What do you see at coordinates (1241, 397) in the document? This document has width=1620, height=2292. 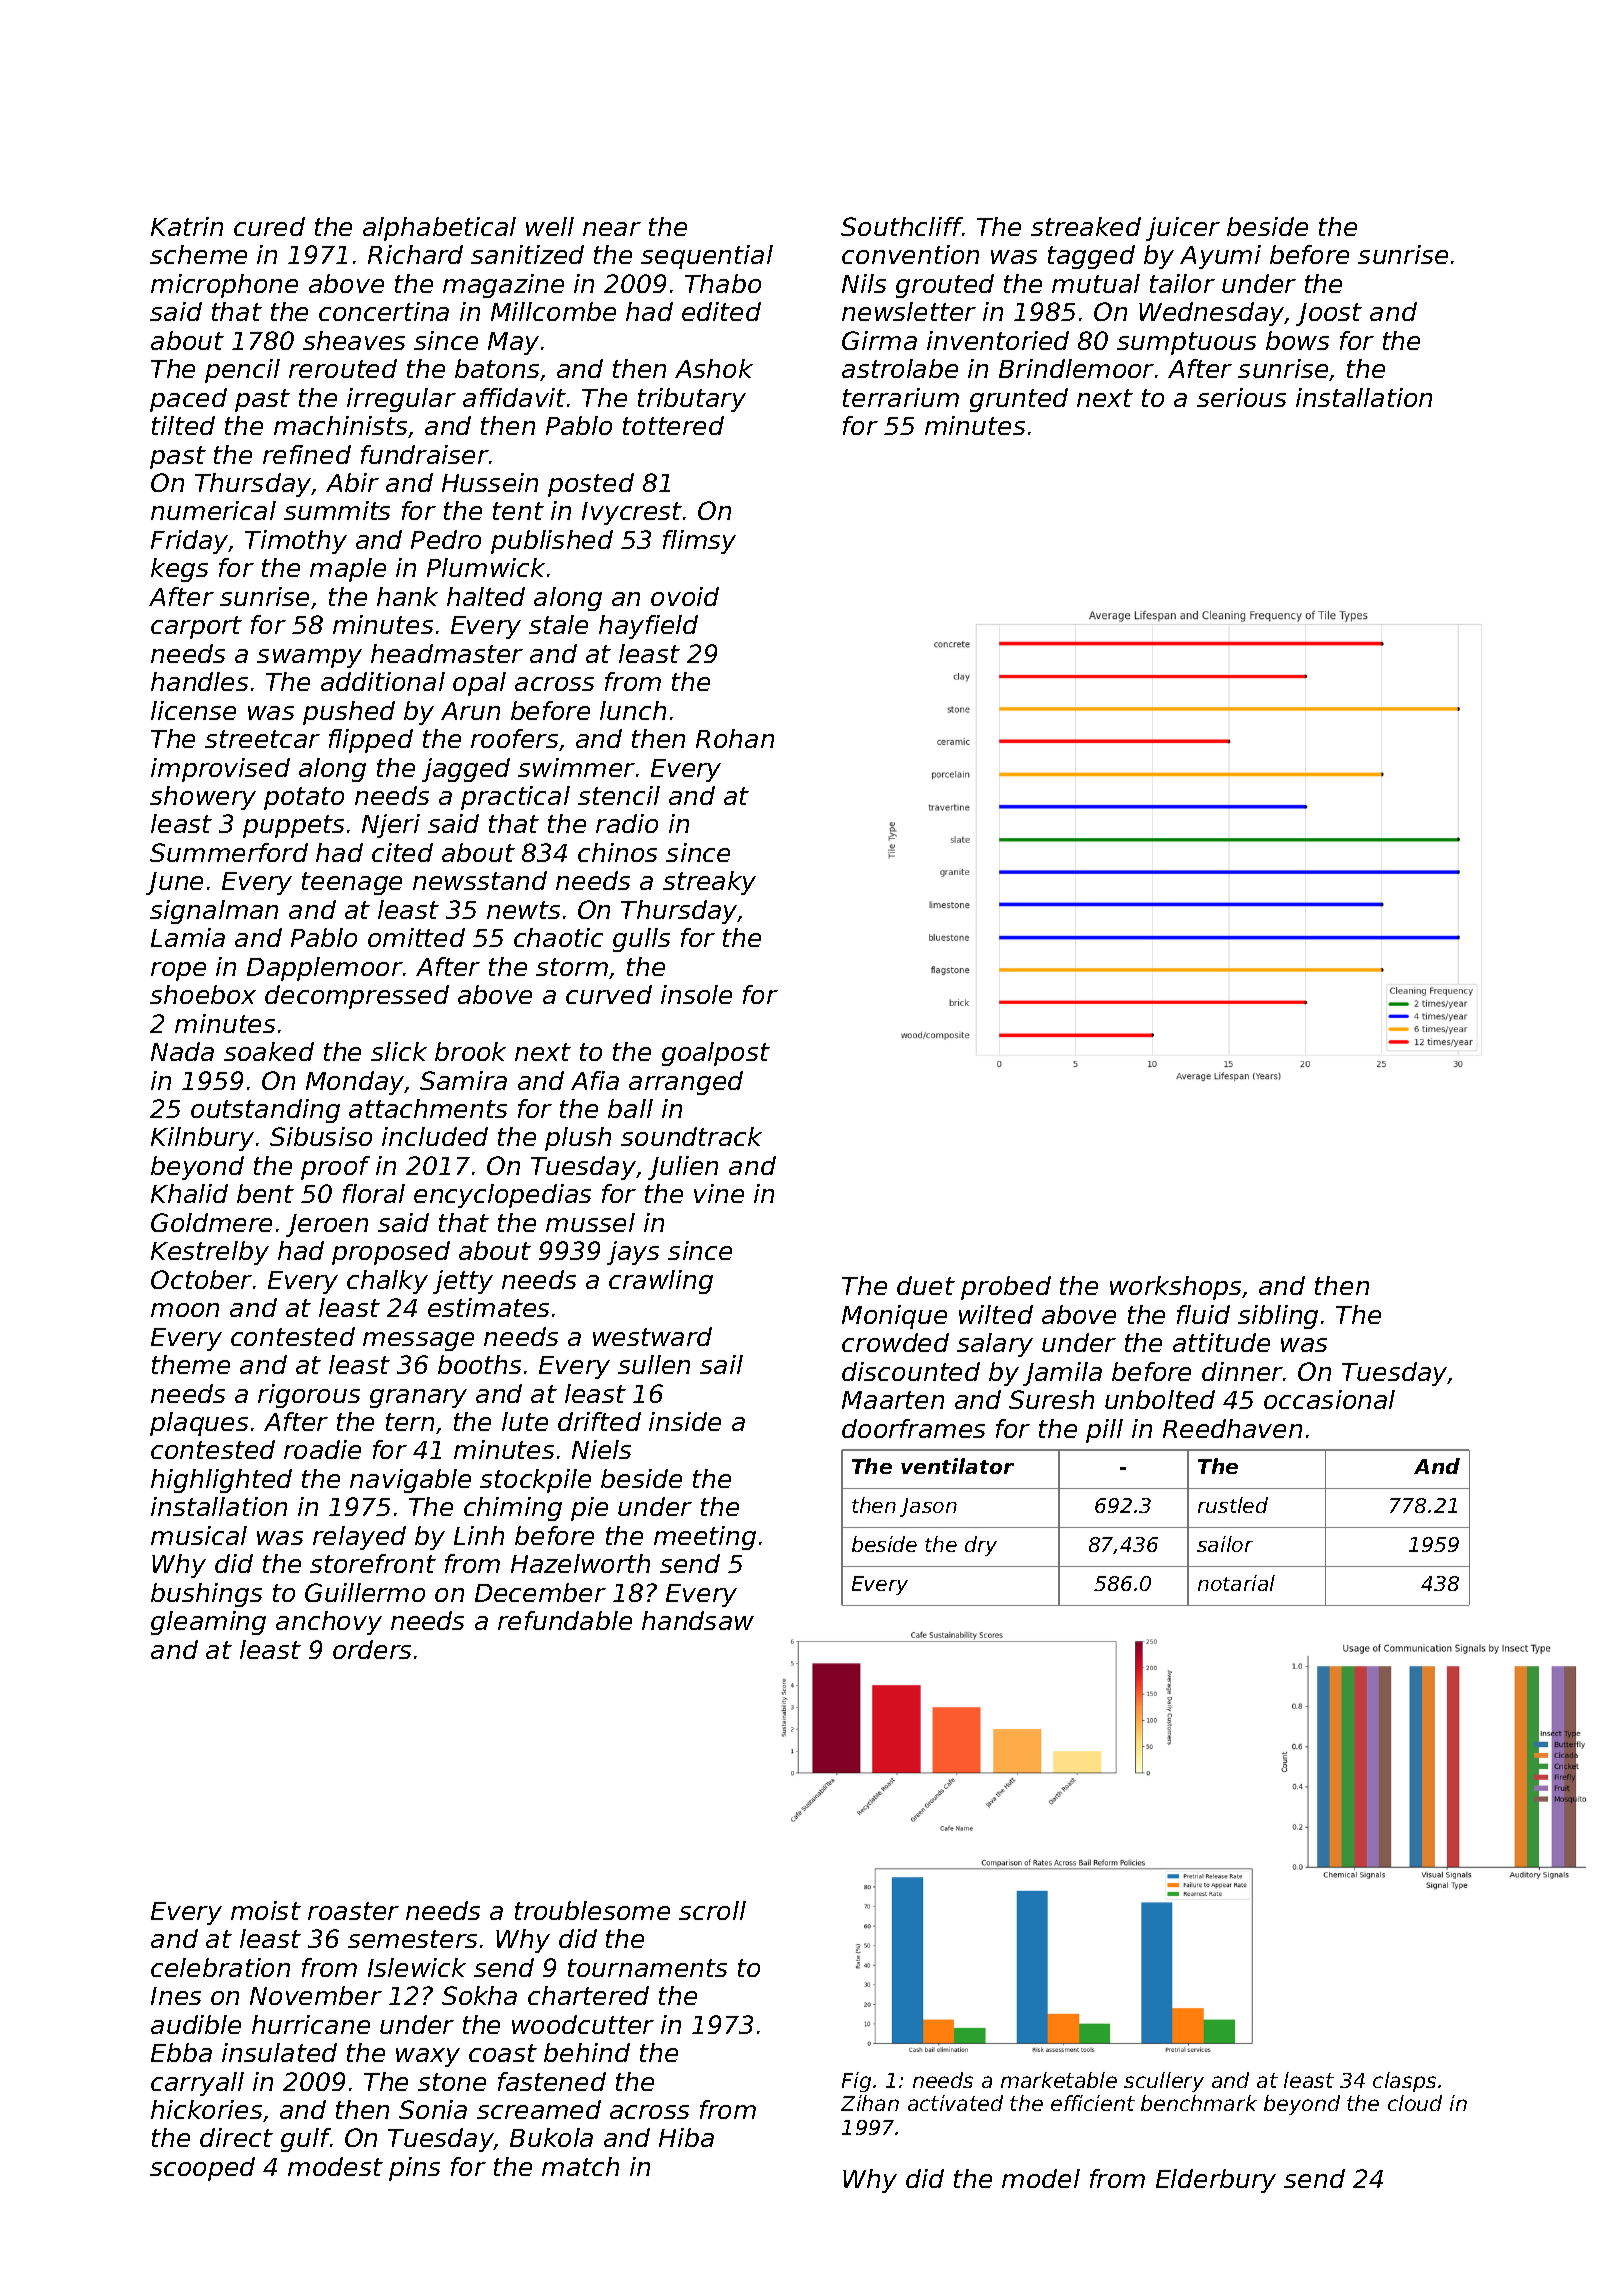 I see `serious` at bounding box center [1241, 397].
